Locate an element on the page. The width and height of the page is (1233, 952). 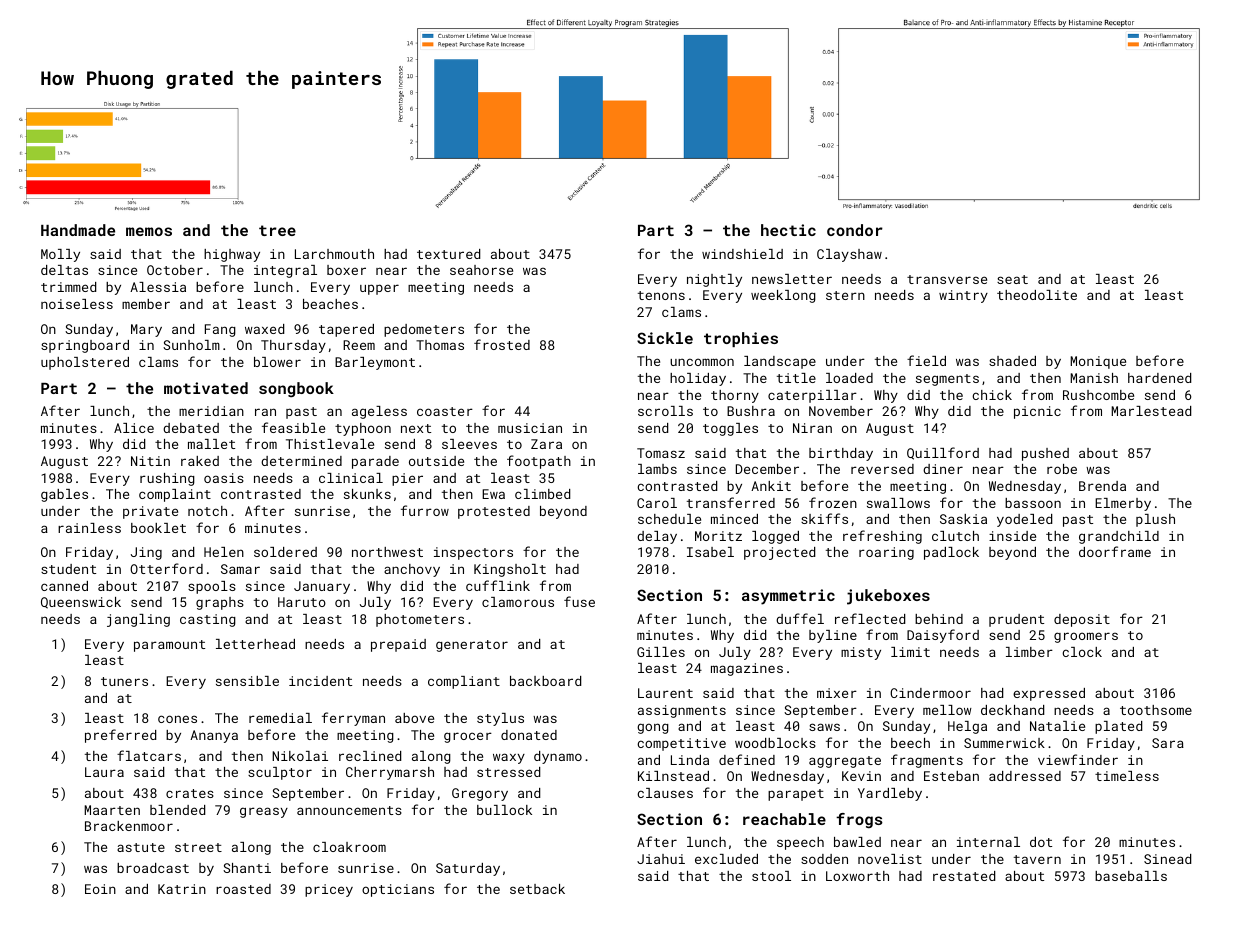
swallows is located at coordinates (898, 503).
